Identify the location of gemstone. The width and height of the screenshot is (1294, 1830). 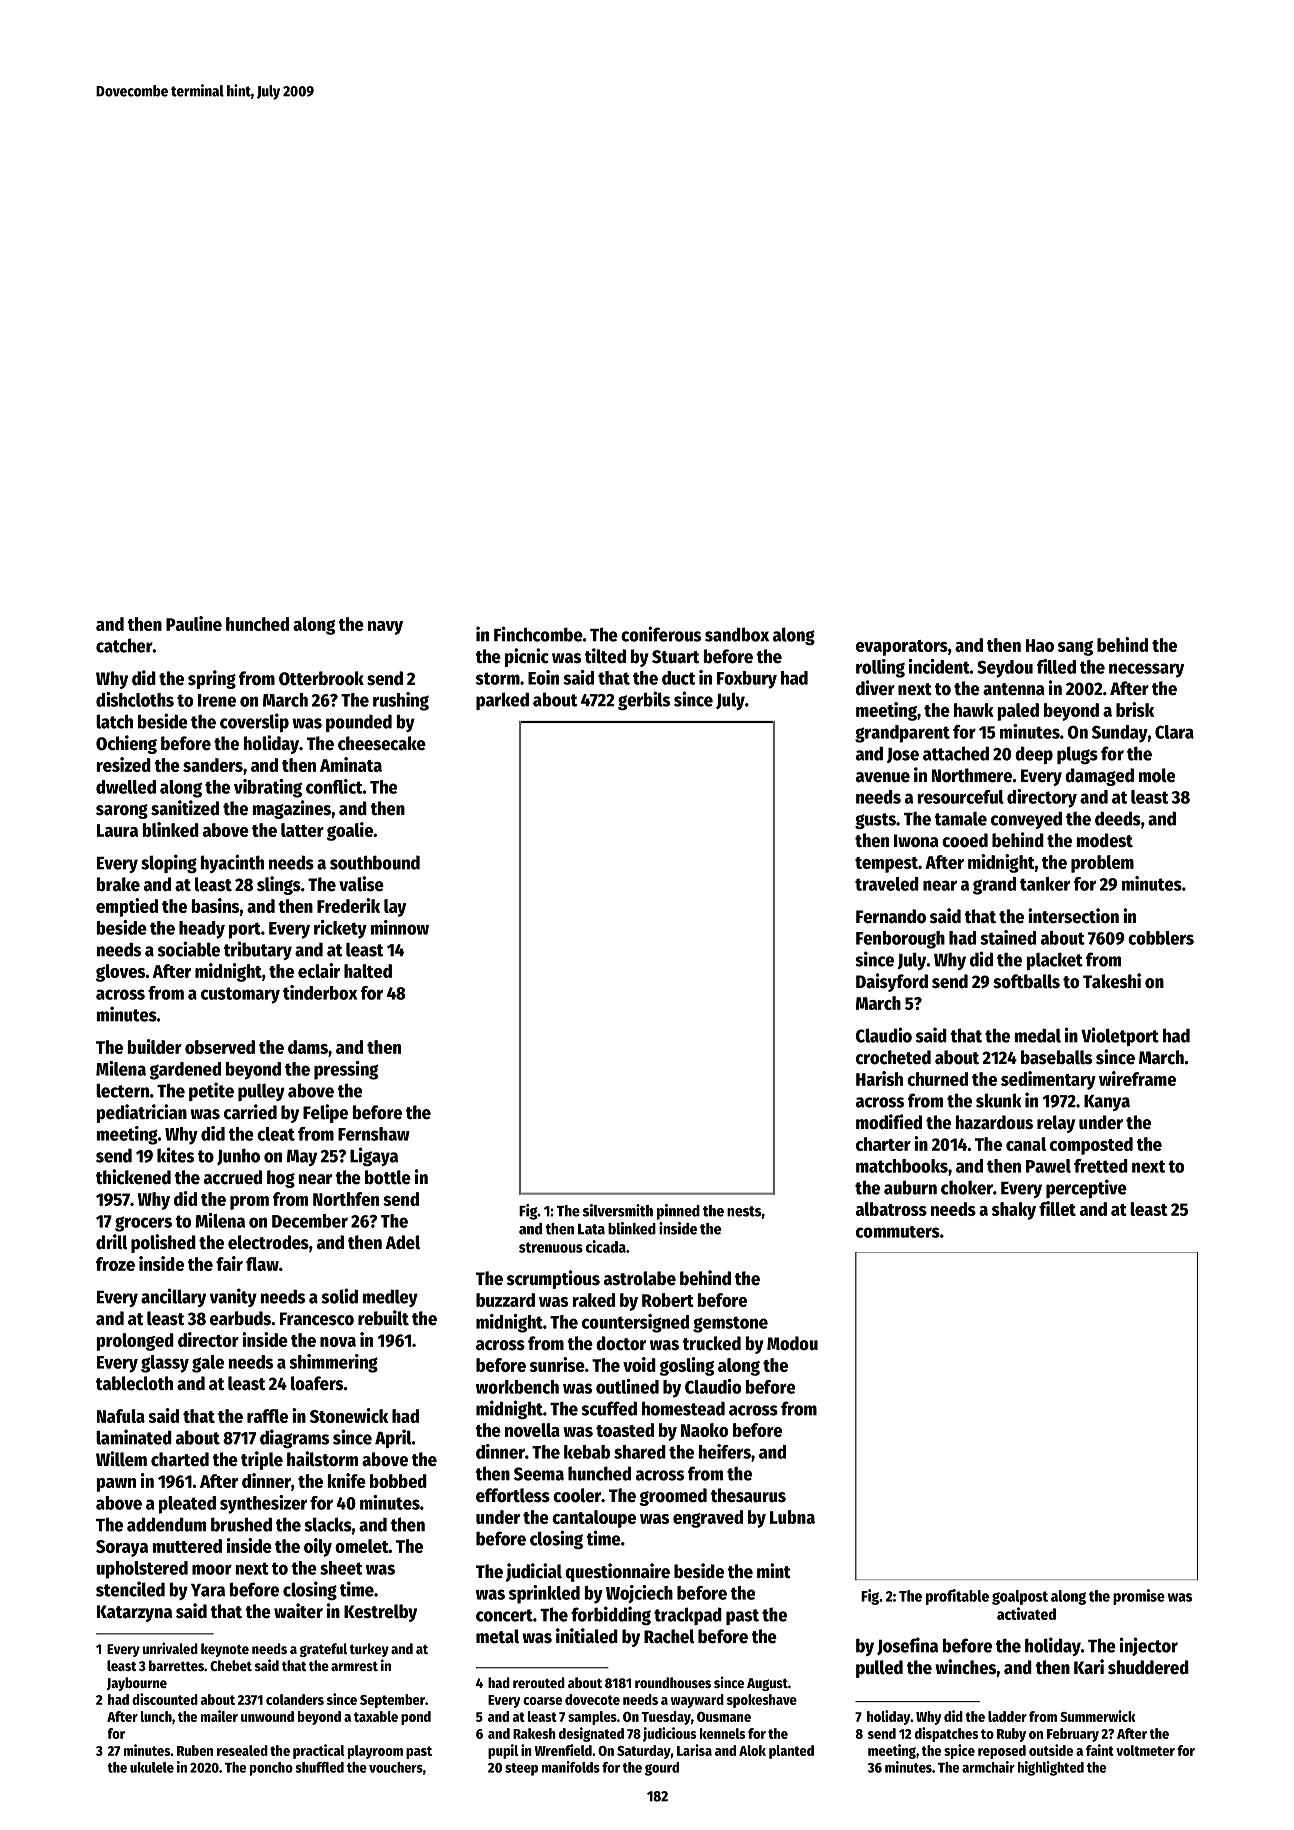
(730, 1324).
